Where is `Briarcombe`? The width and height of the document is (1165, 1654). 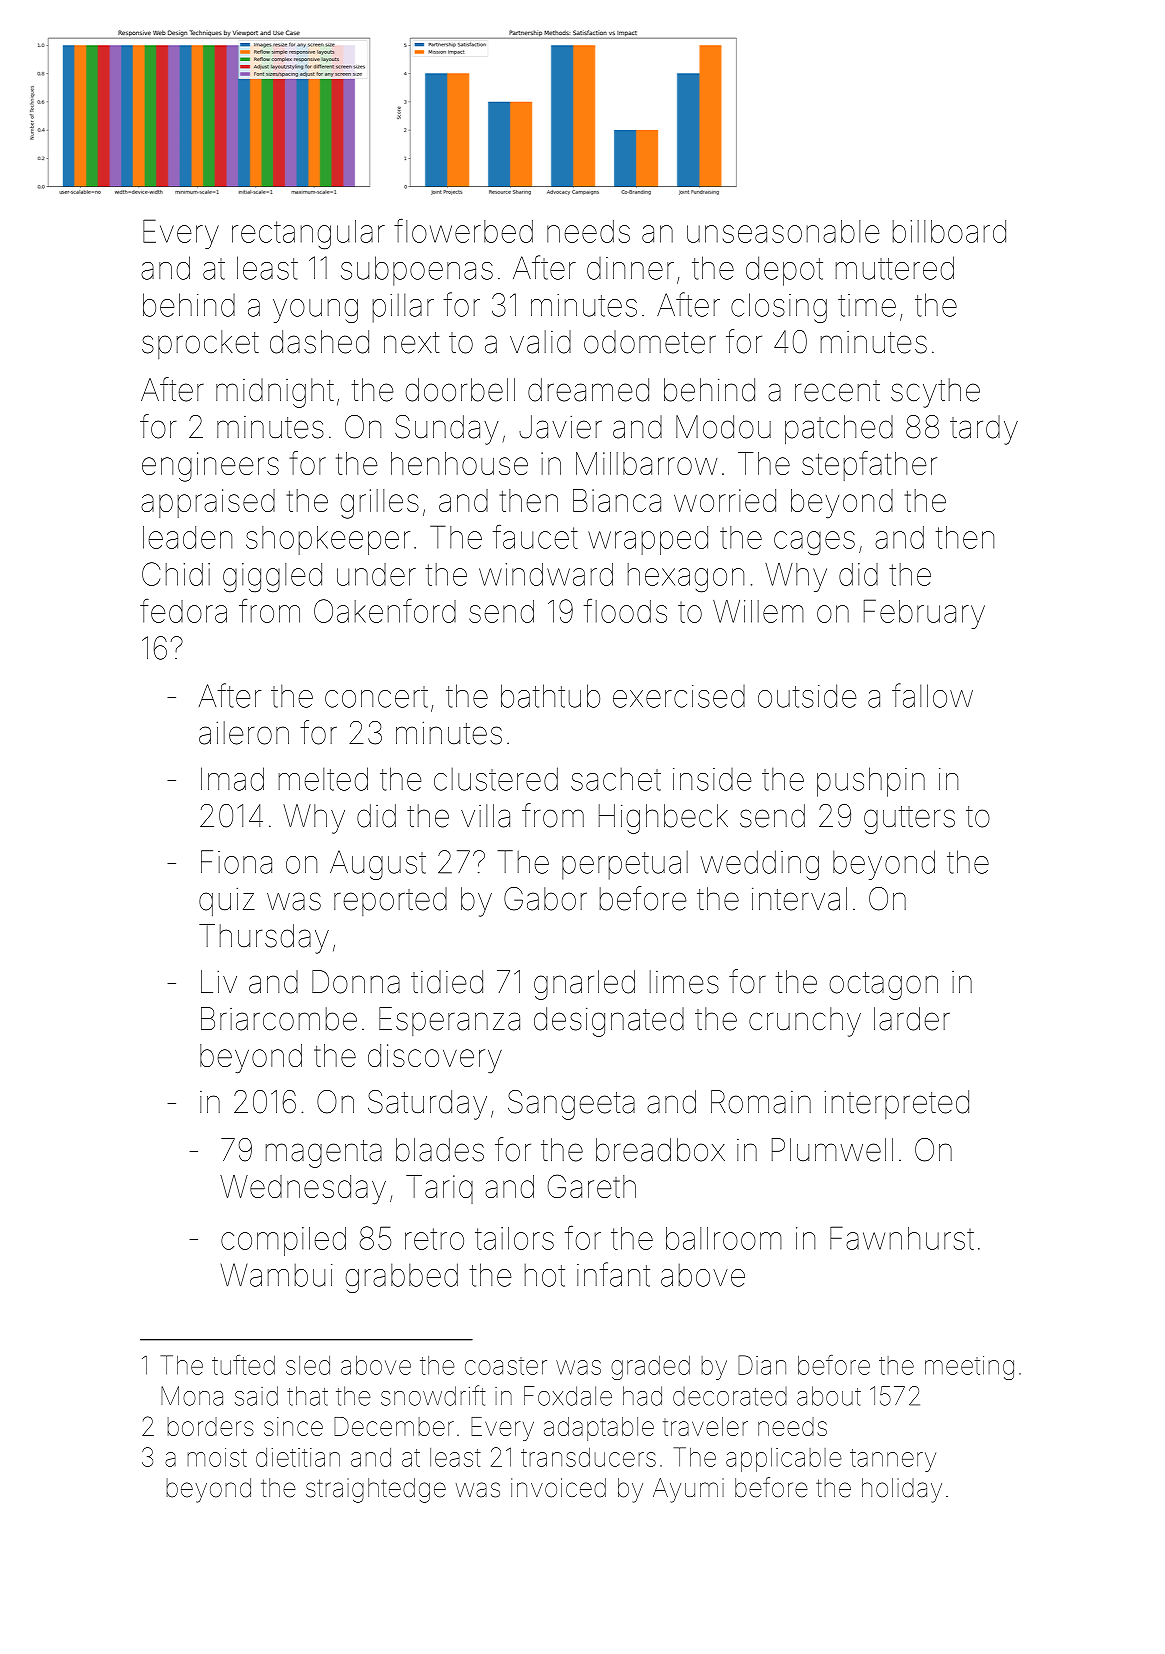 Briarcombe is located at coordinates (279, 1019).
